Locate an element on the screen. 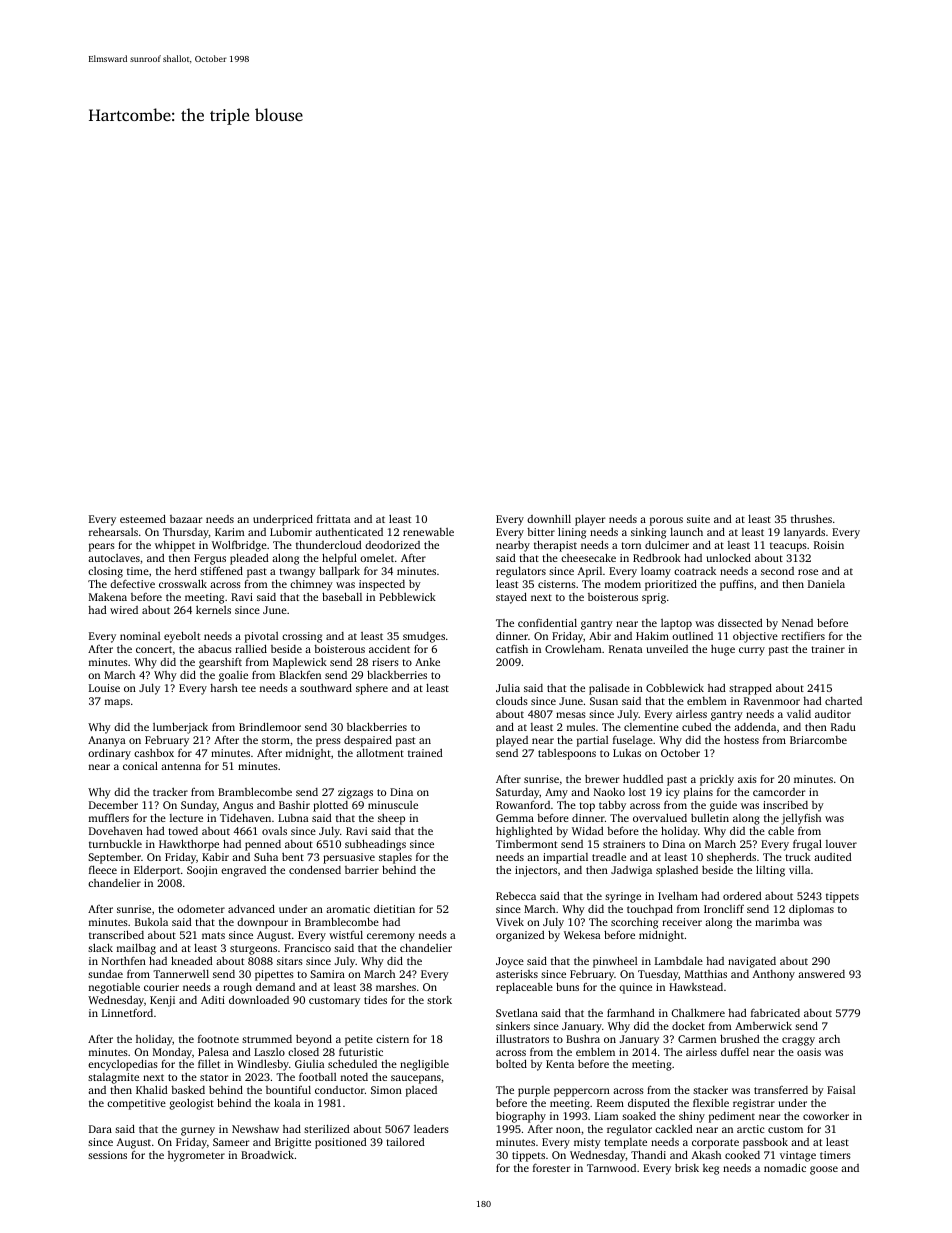 Image resolution: width=952 pixels, height=1233 pixels. farmhand is located at coordinates (631, 1012).
